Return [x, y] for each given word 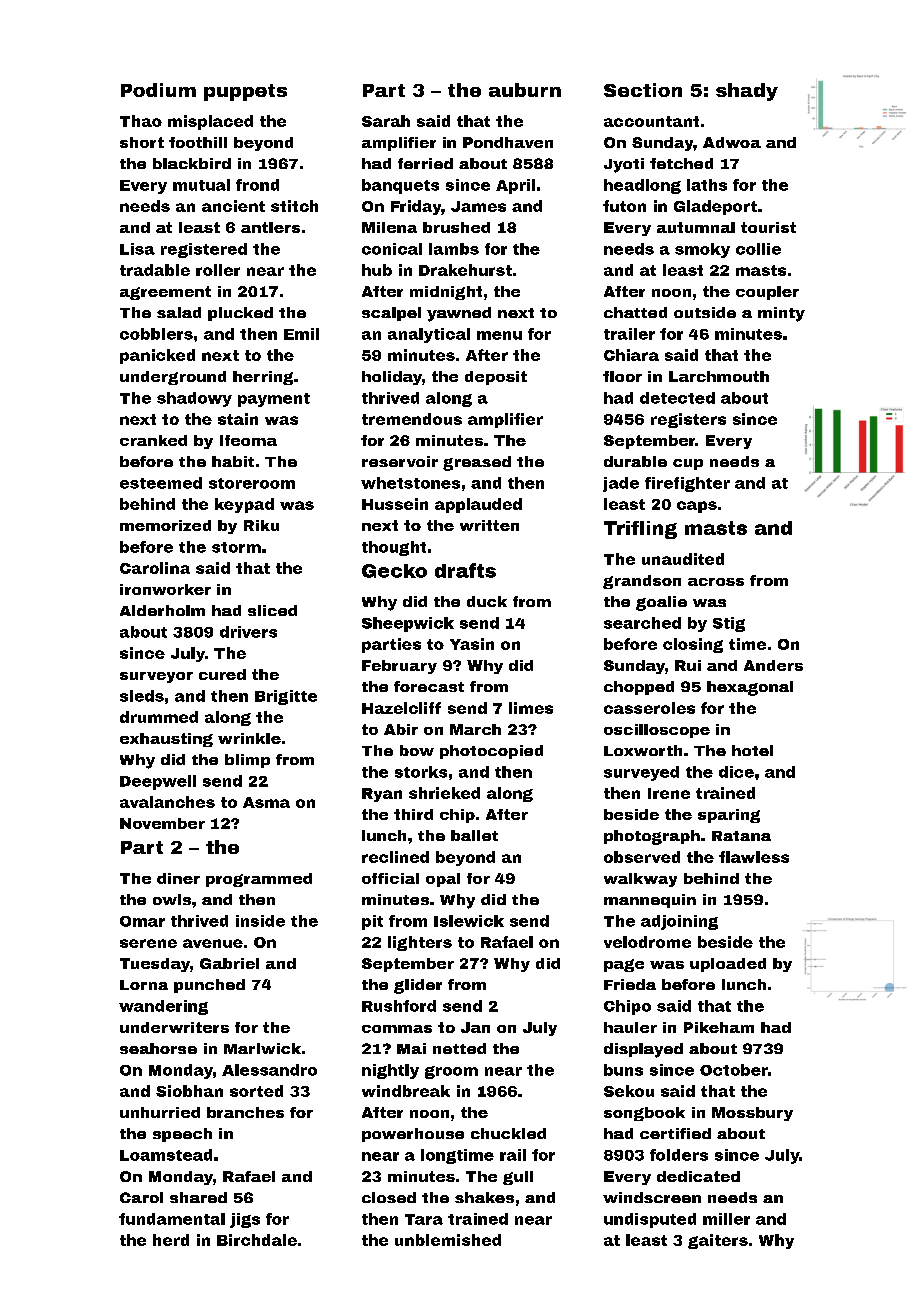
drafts [465, 570]
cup [688, 464]
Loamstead [166, 1155]
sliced [272, 610]
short [142, 142]
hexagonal [750, 688]
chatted [635, 312]
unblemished [448, 1240]
